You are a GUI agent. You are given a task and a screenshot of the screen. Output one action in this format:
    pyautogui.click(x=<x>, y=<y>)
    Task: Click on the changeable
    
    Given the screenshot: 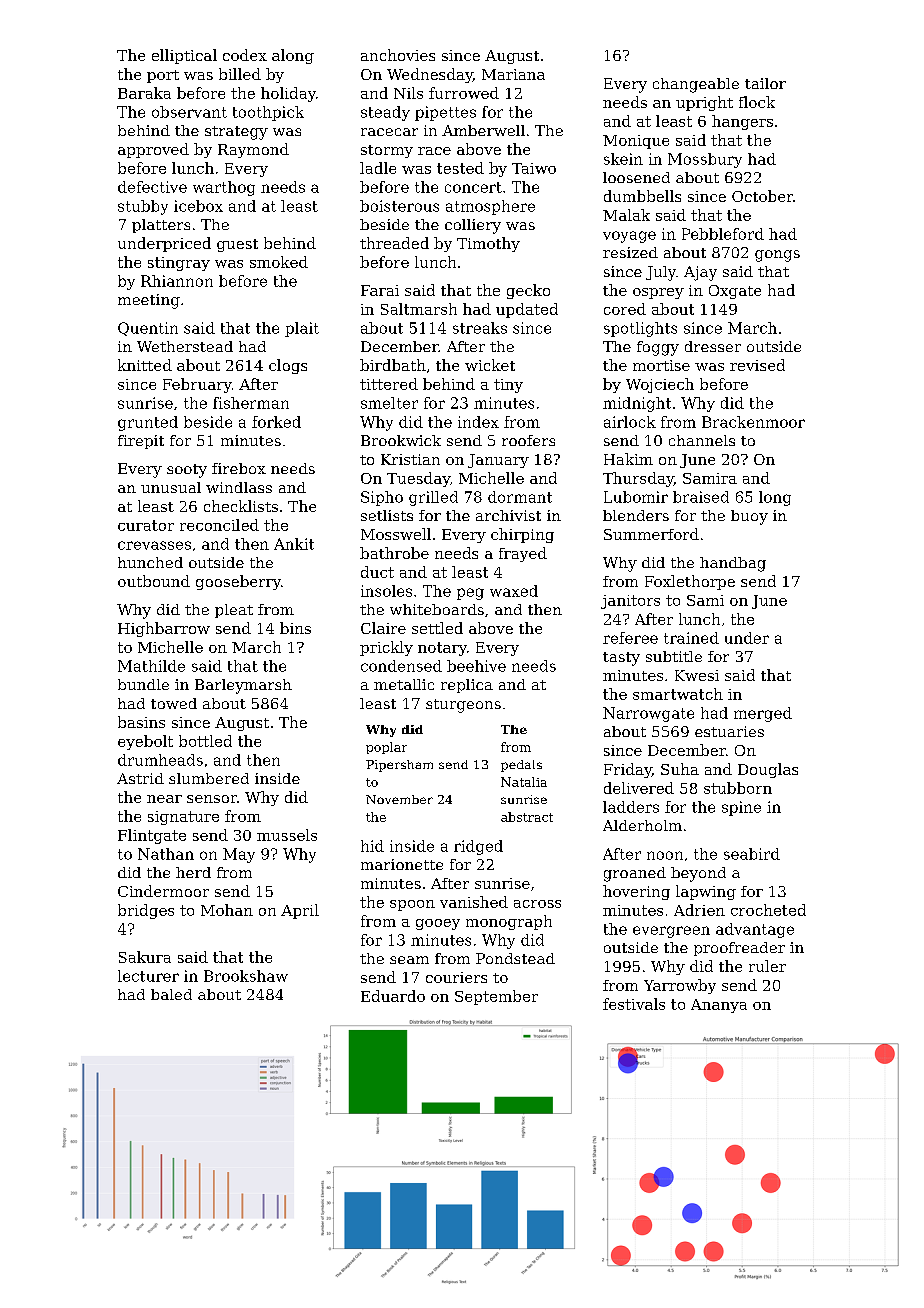 What is the action you would take?
    pyautogui.click(x=696, y=85)
